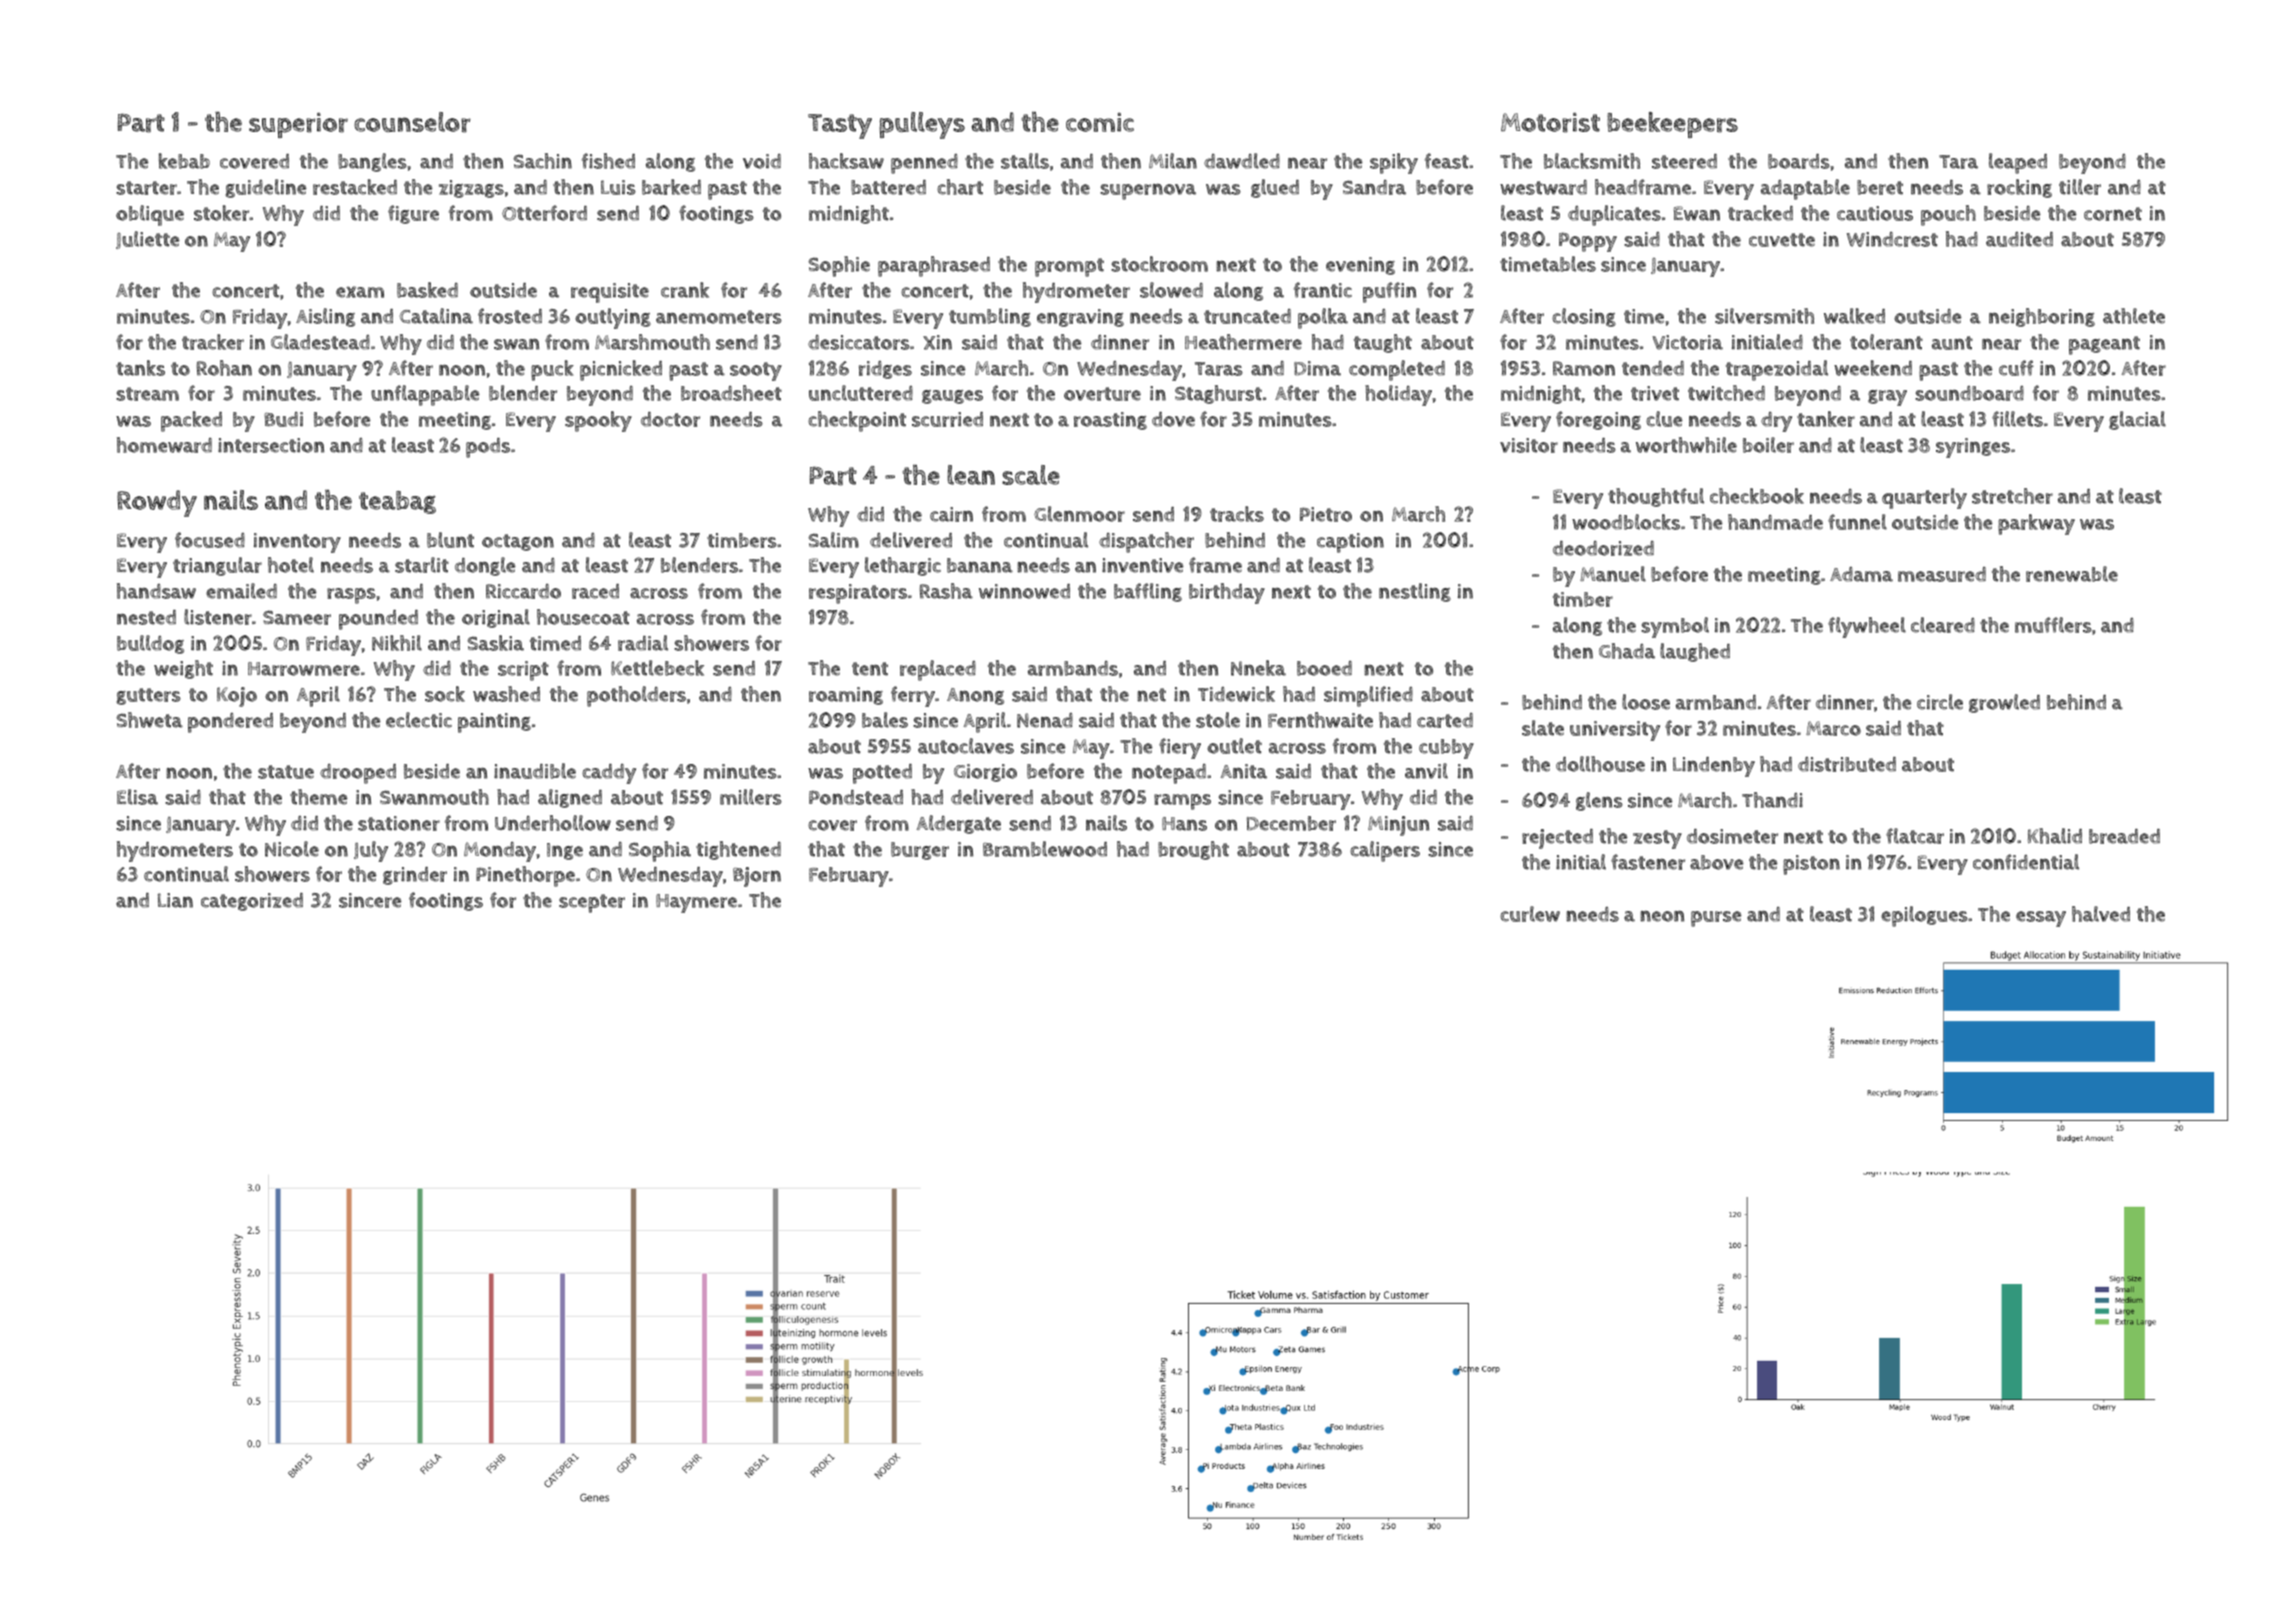 Image resolution: width=2282 pixels, height=1614 pixels. Describe the element at coordinates (147, 240) in the screenshot. I see `Juliette` at that location.
